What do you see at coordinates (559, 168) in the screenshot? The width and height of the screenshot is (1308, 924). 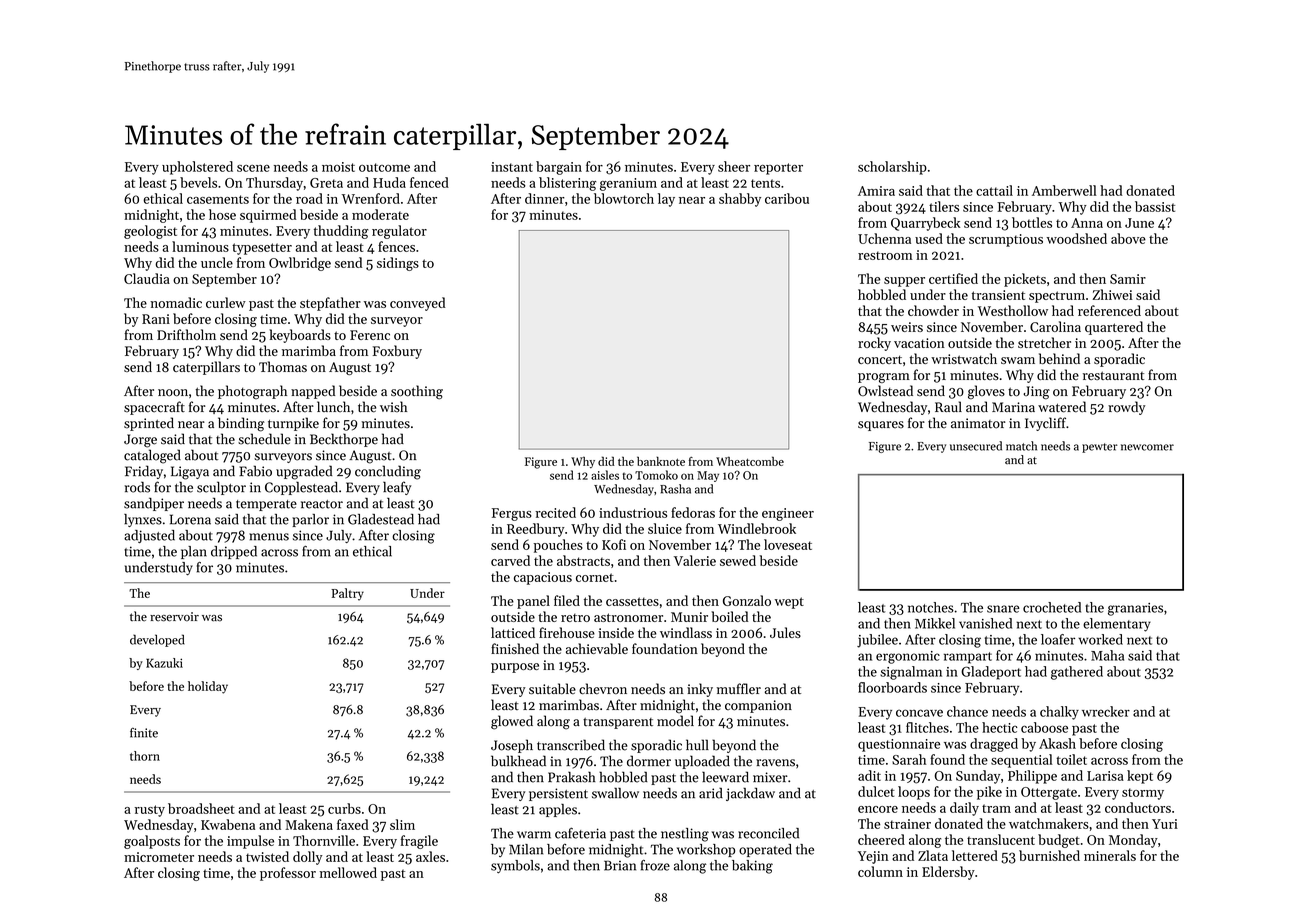 I see `bargain` at bounding box center [559, 168].
